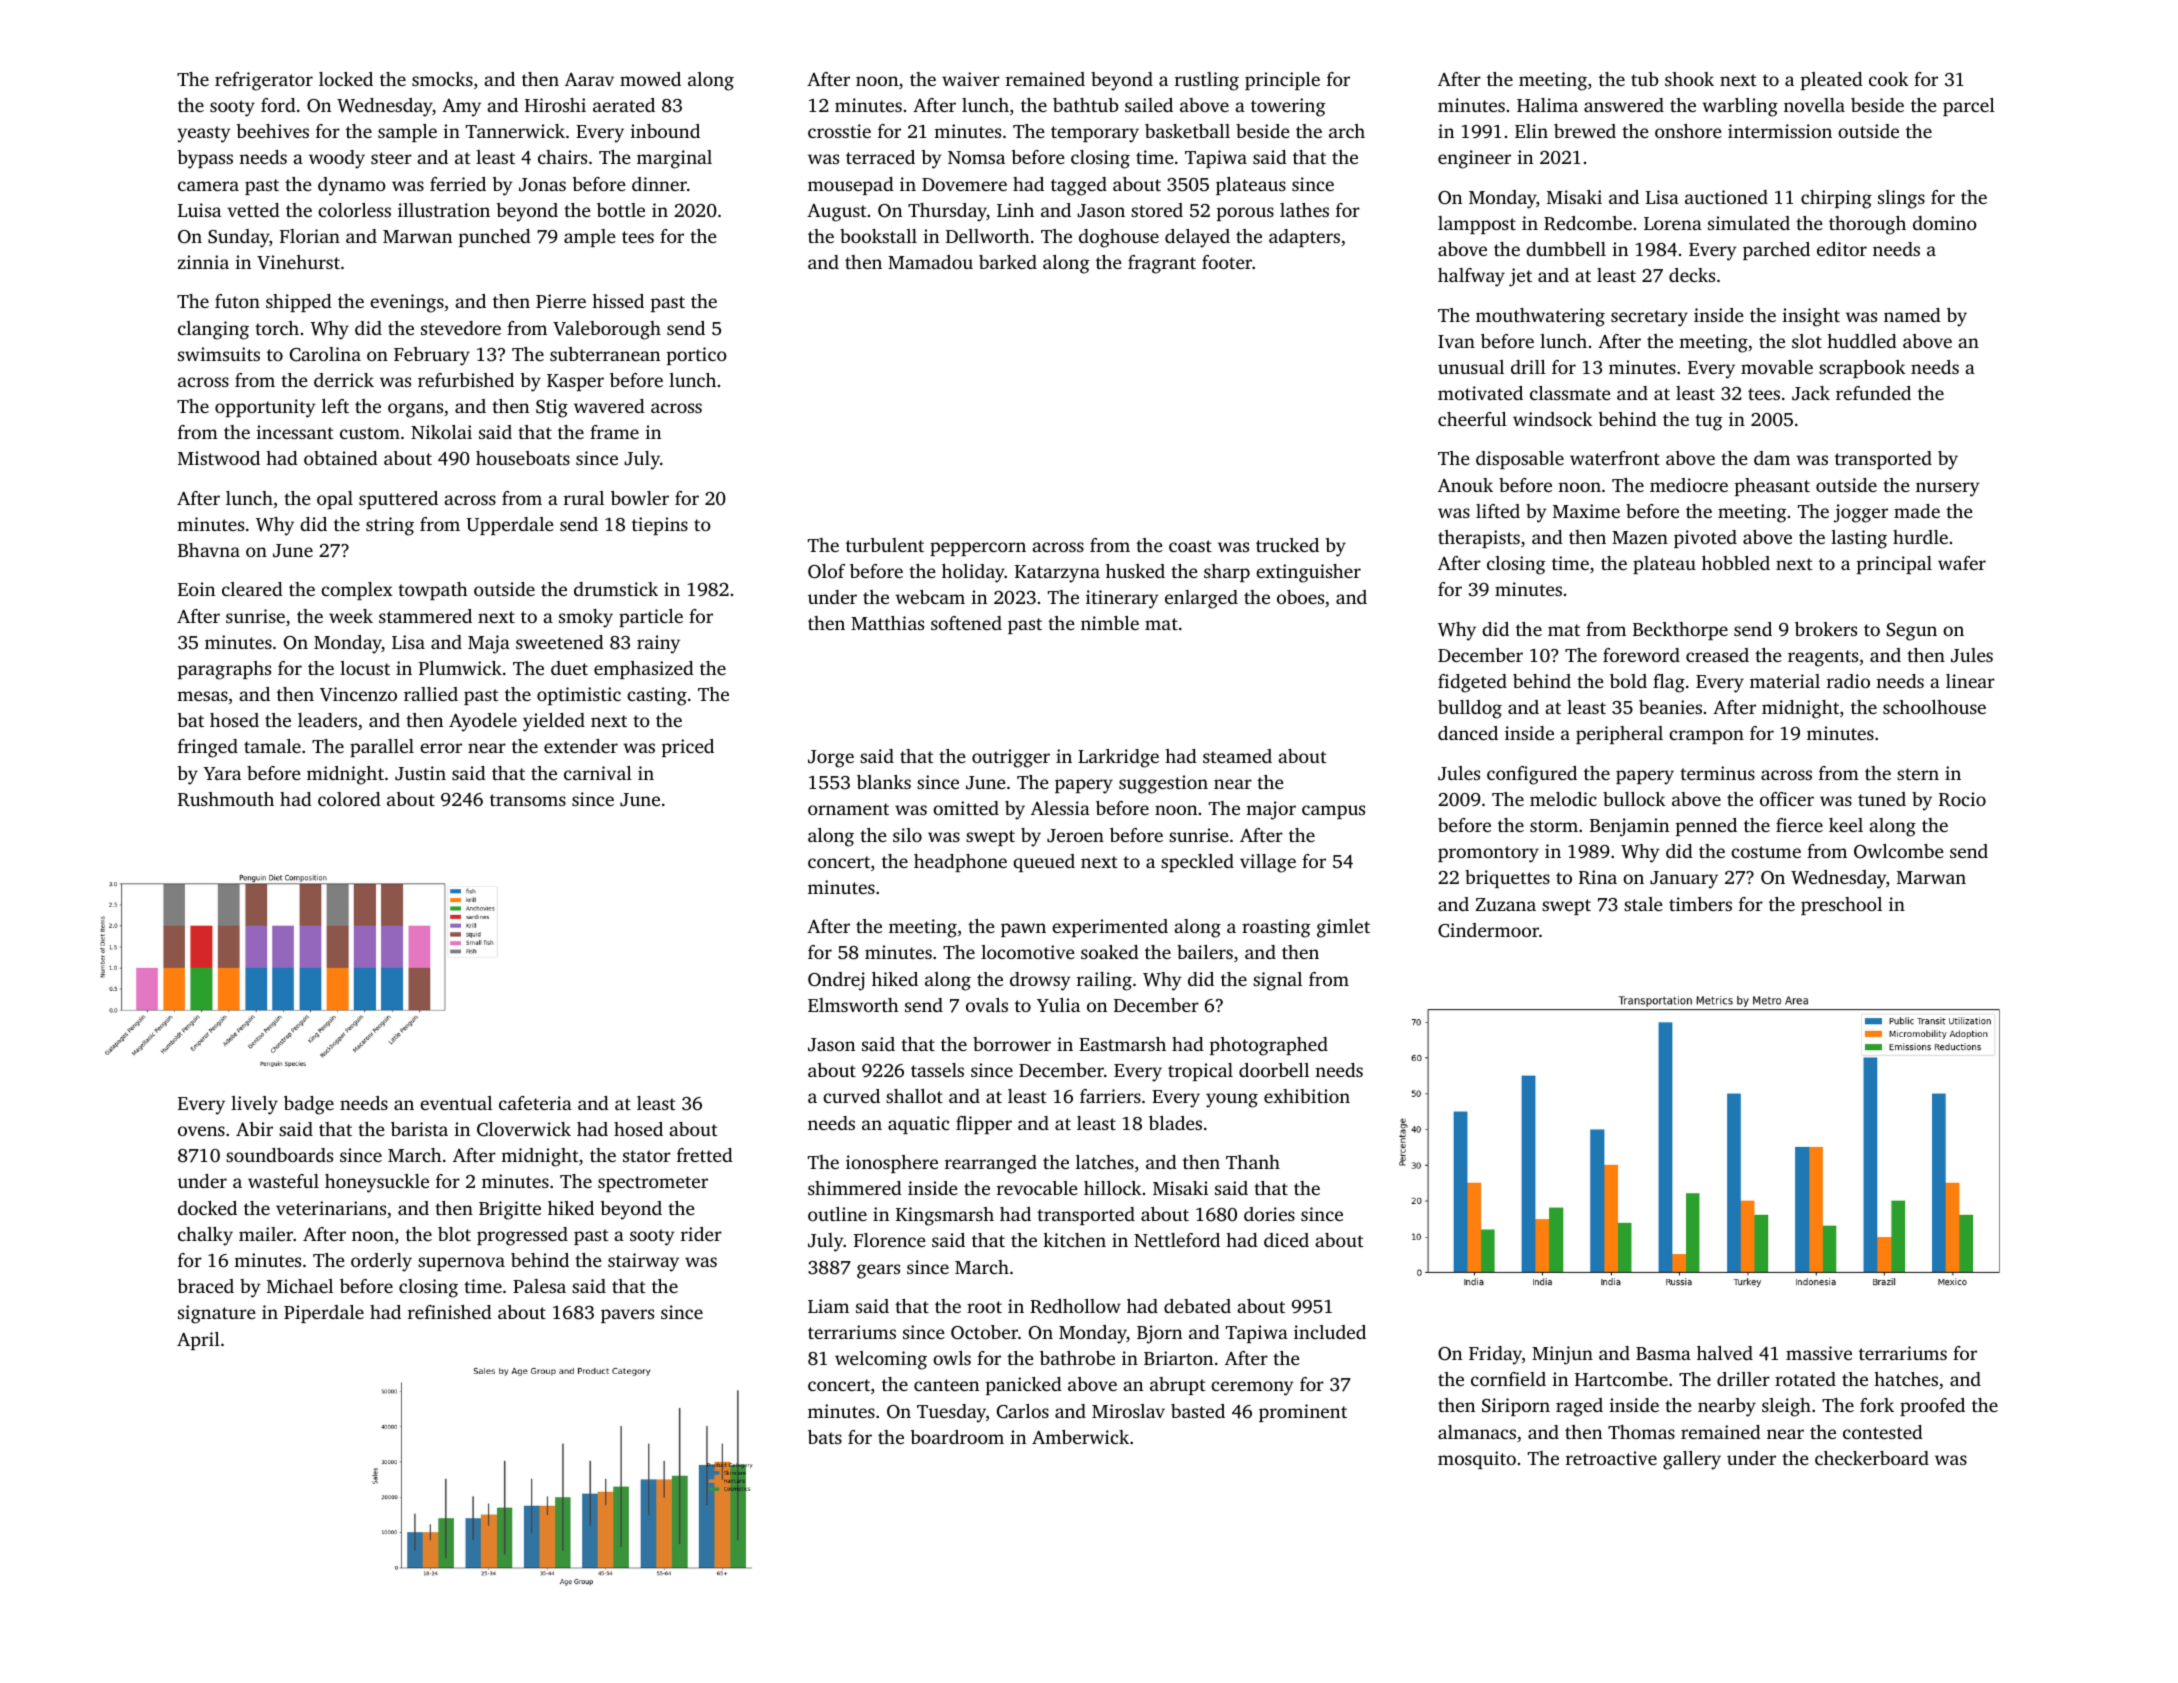  What do you see at coordinates (825, 1437) in the screenshot?
I see `bats` at bounding box center [825, 1437].
